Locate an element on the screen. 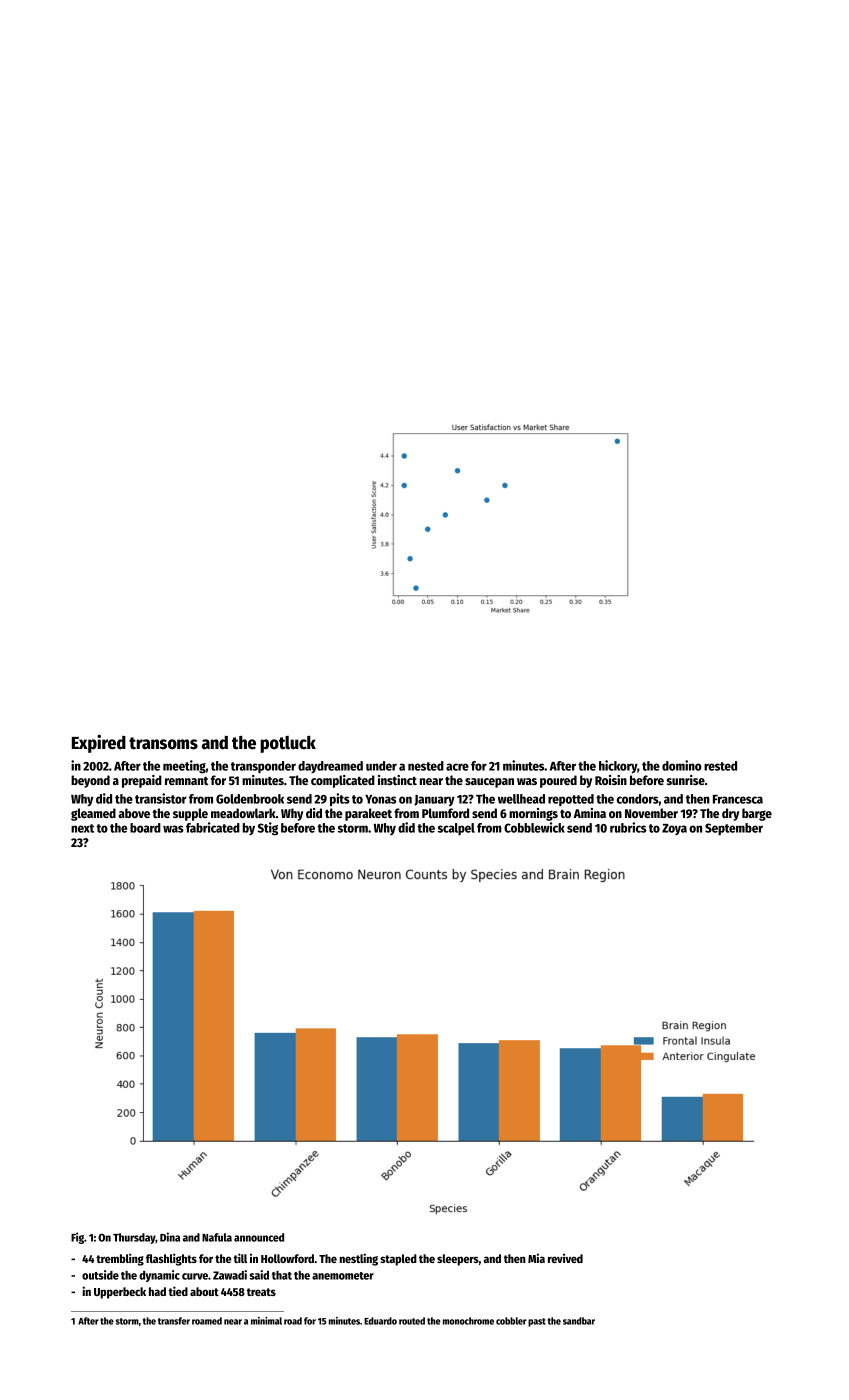 The image size is (849, 1400). stapled is located at coordinates (398, 1260).
